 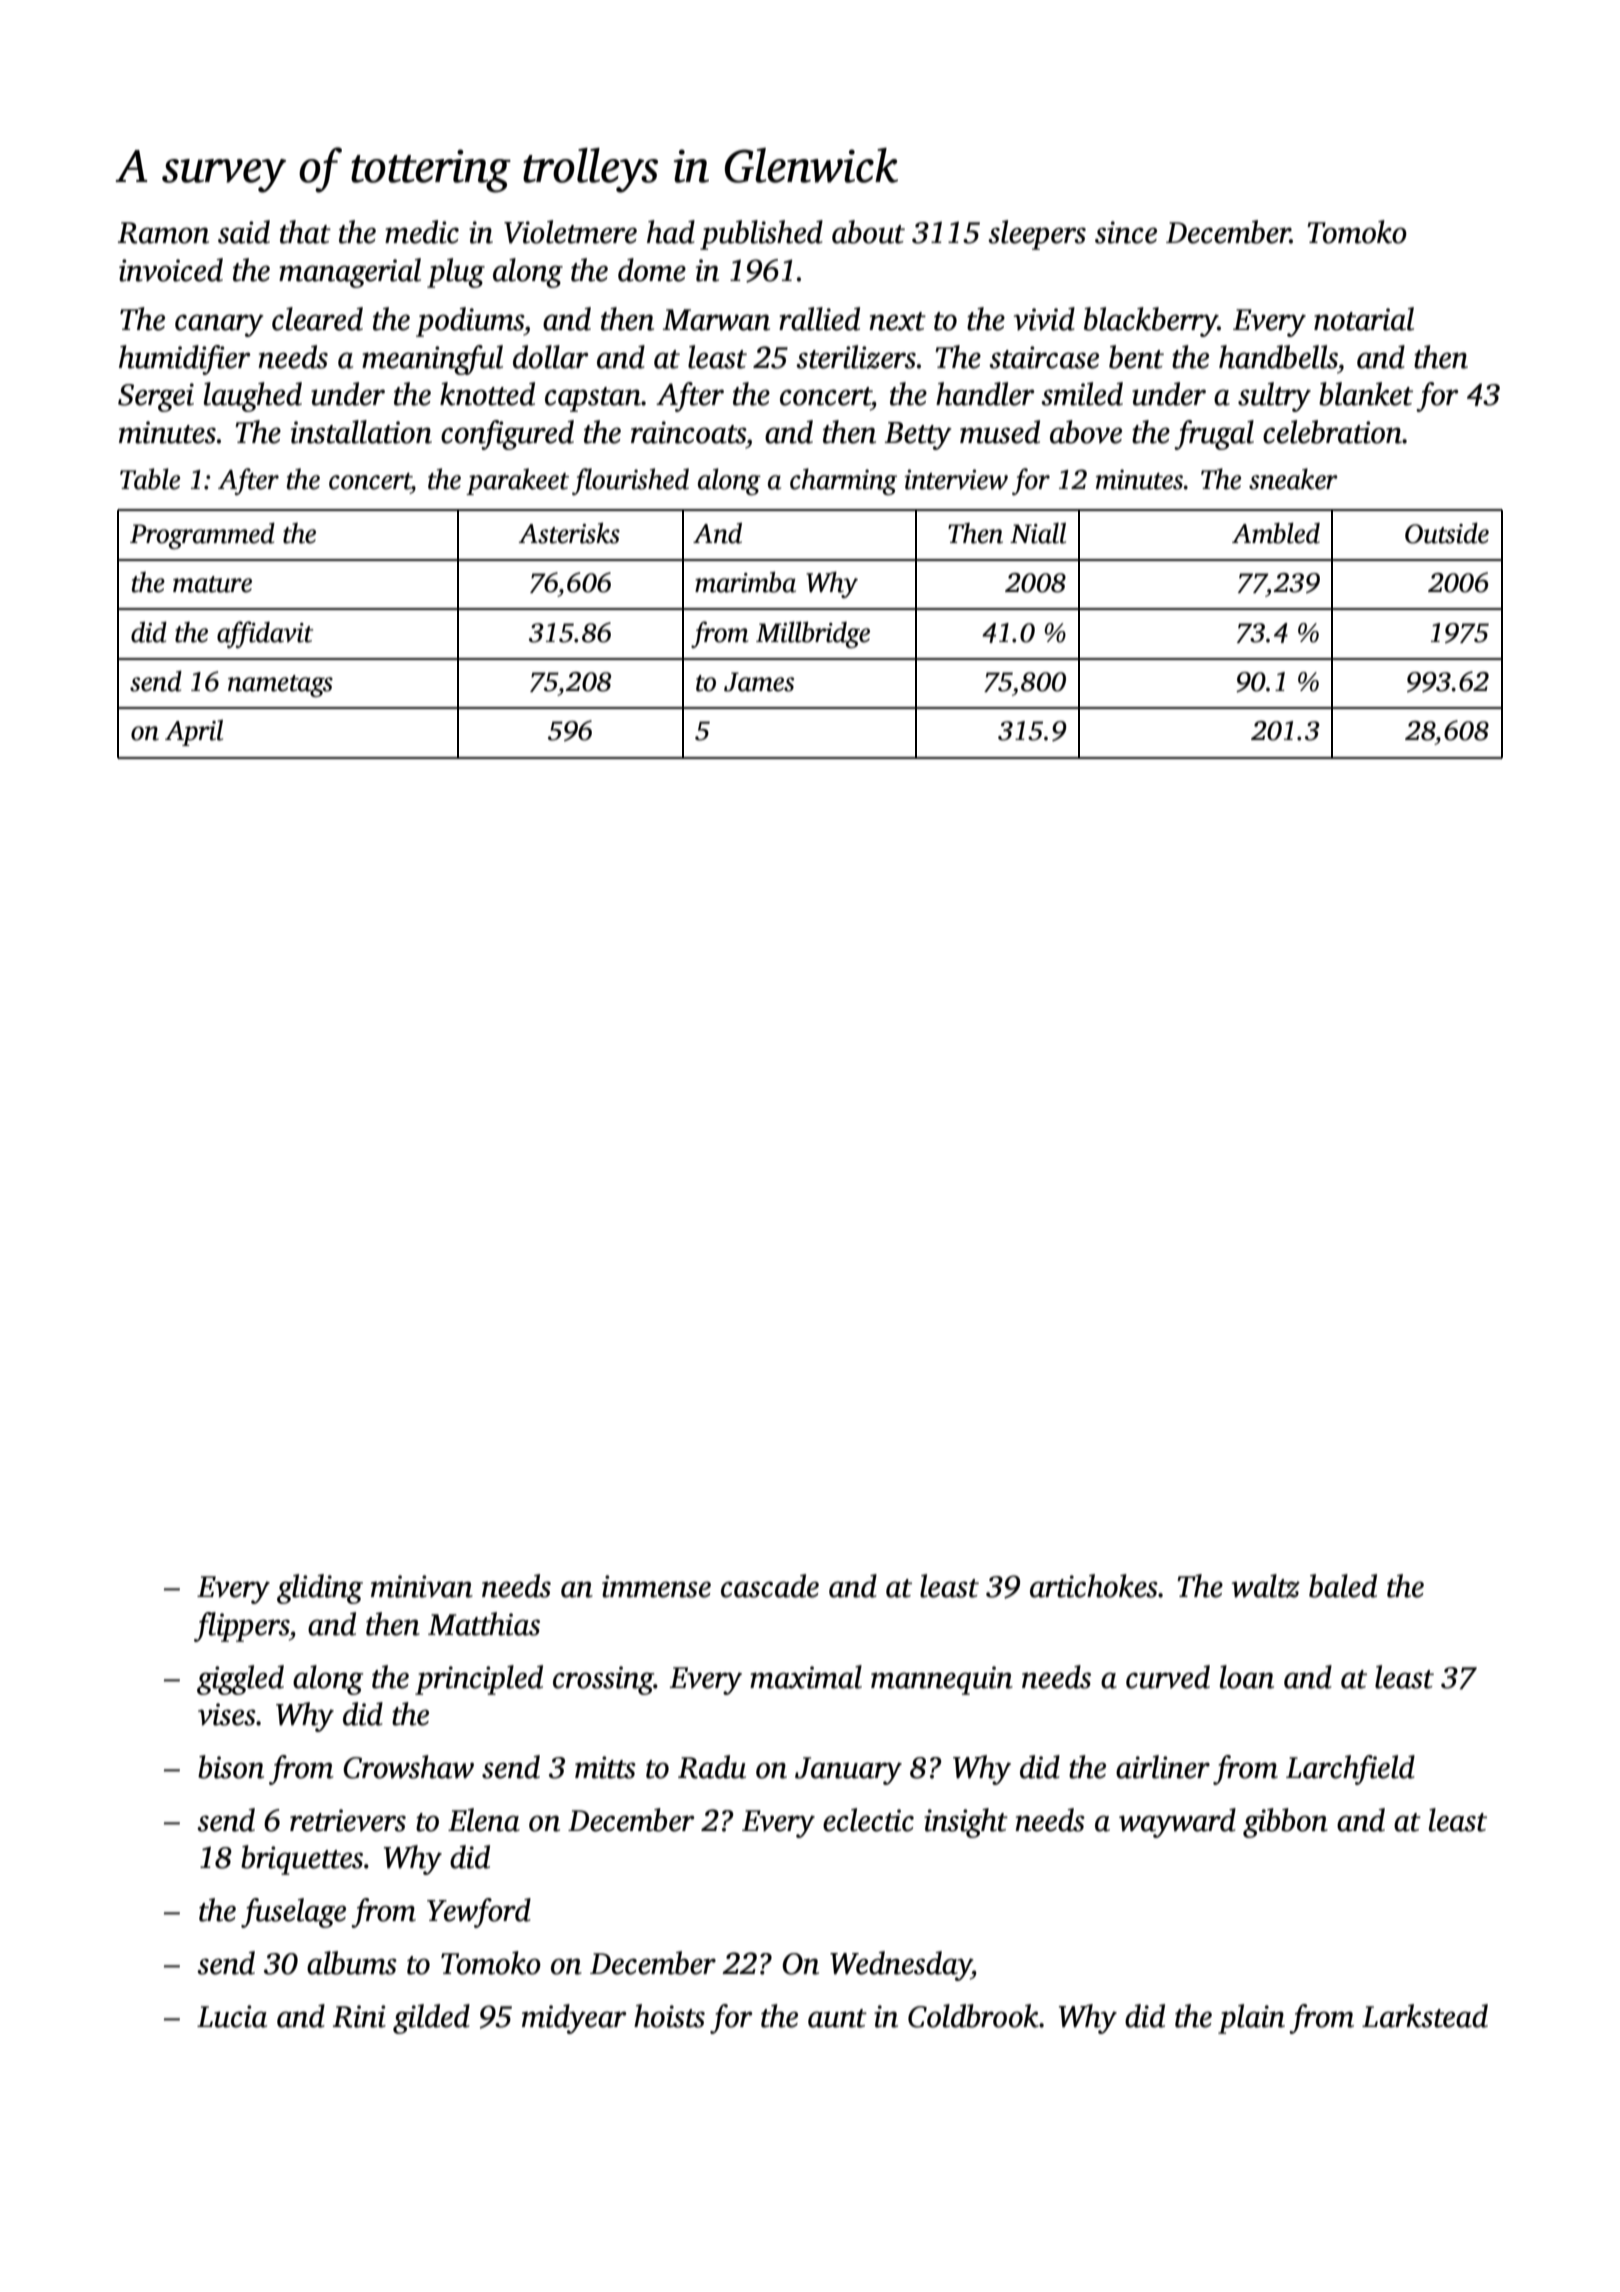 What do you see at coordinates (942, 1680) in the screenshot?
I see `mannequin` at bounding box center [942, 1680].
